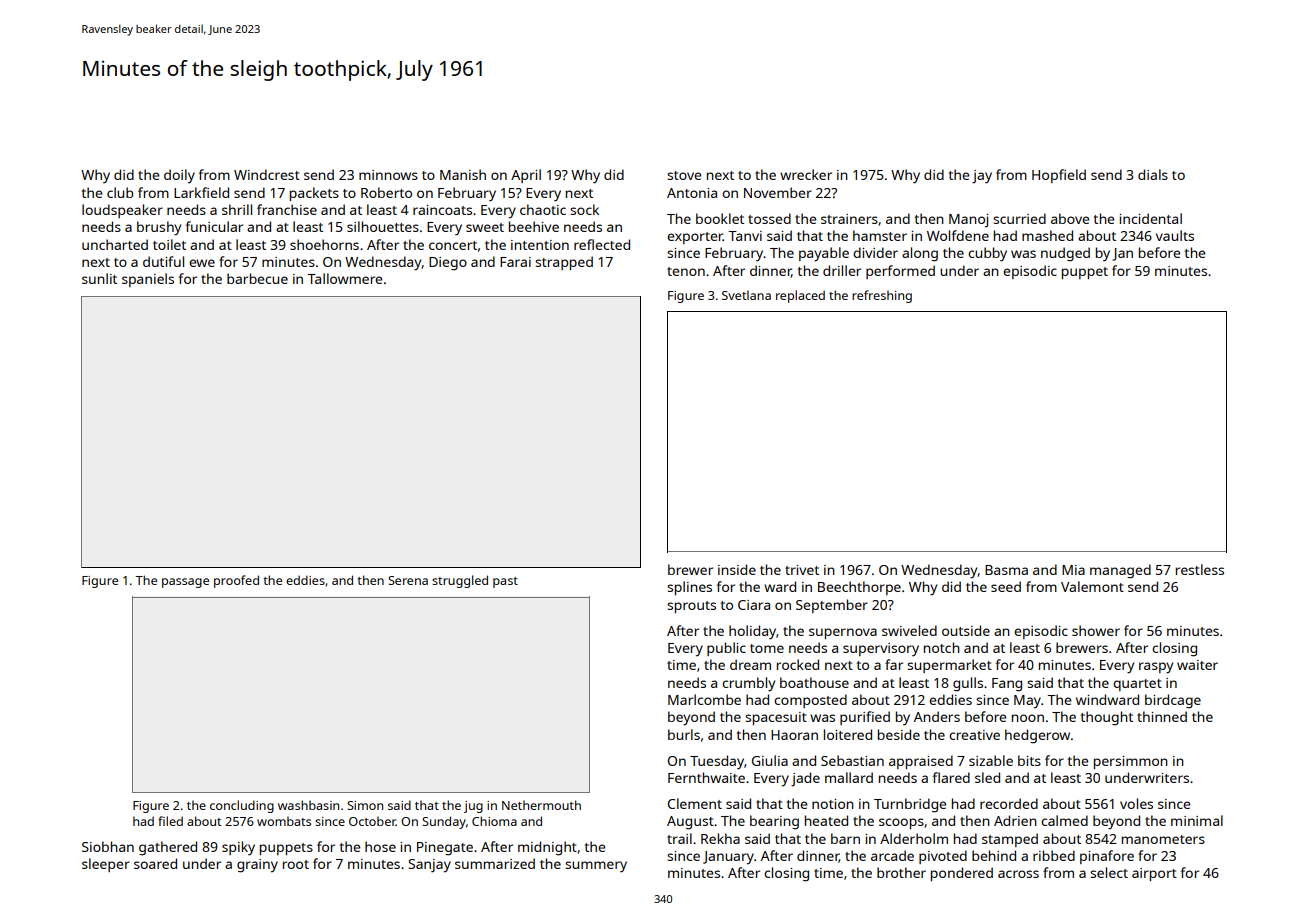 The width and height of the image is (1308, 924). Describe the element at coordinates (236, 581) in the image. I see `proofed` at that location.
